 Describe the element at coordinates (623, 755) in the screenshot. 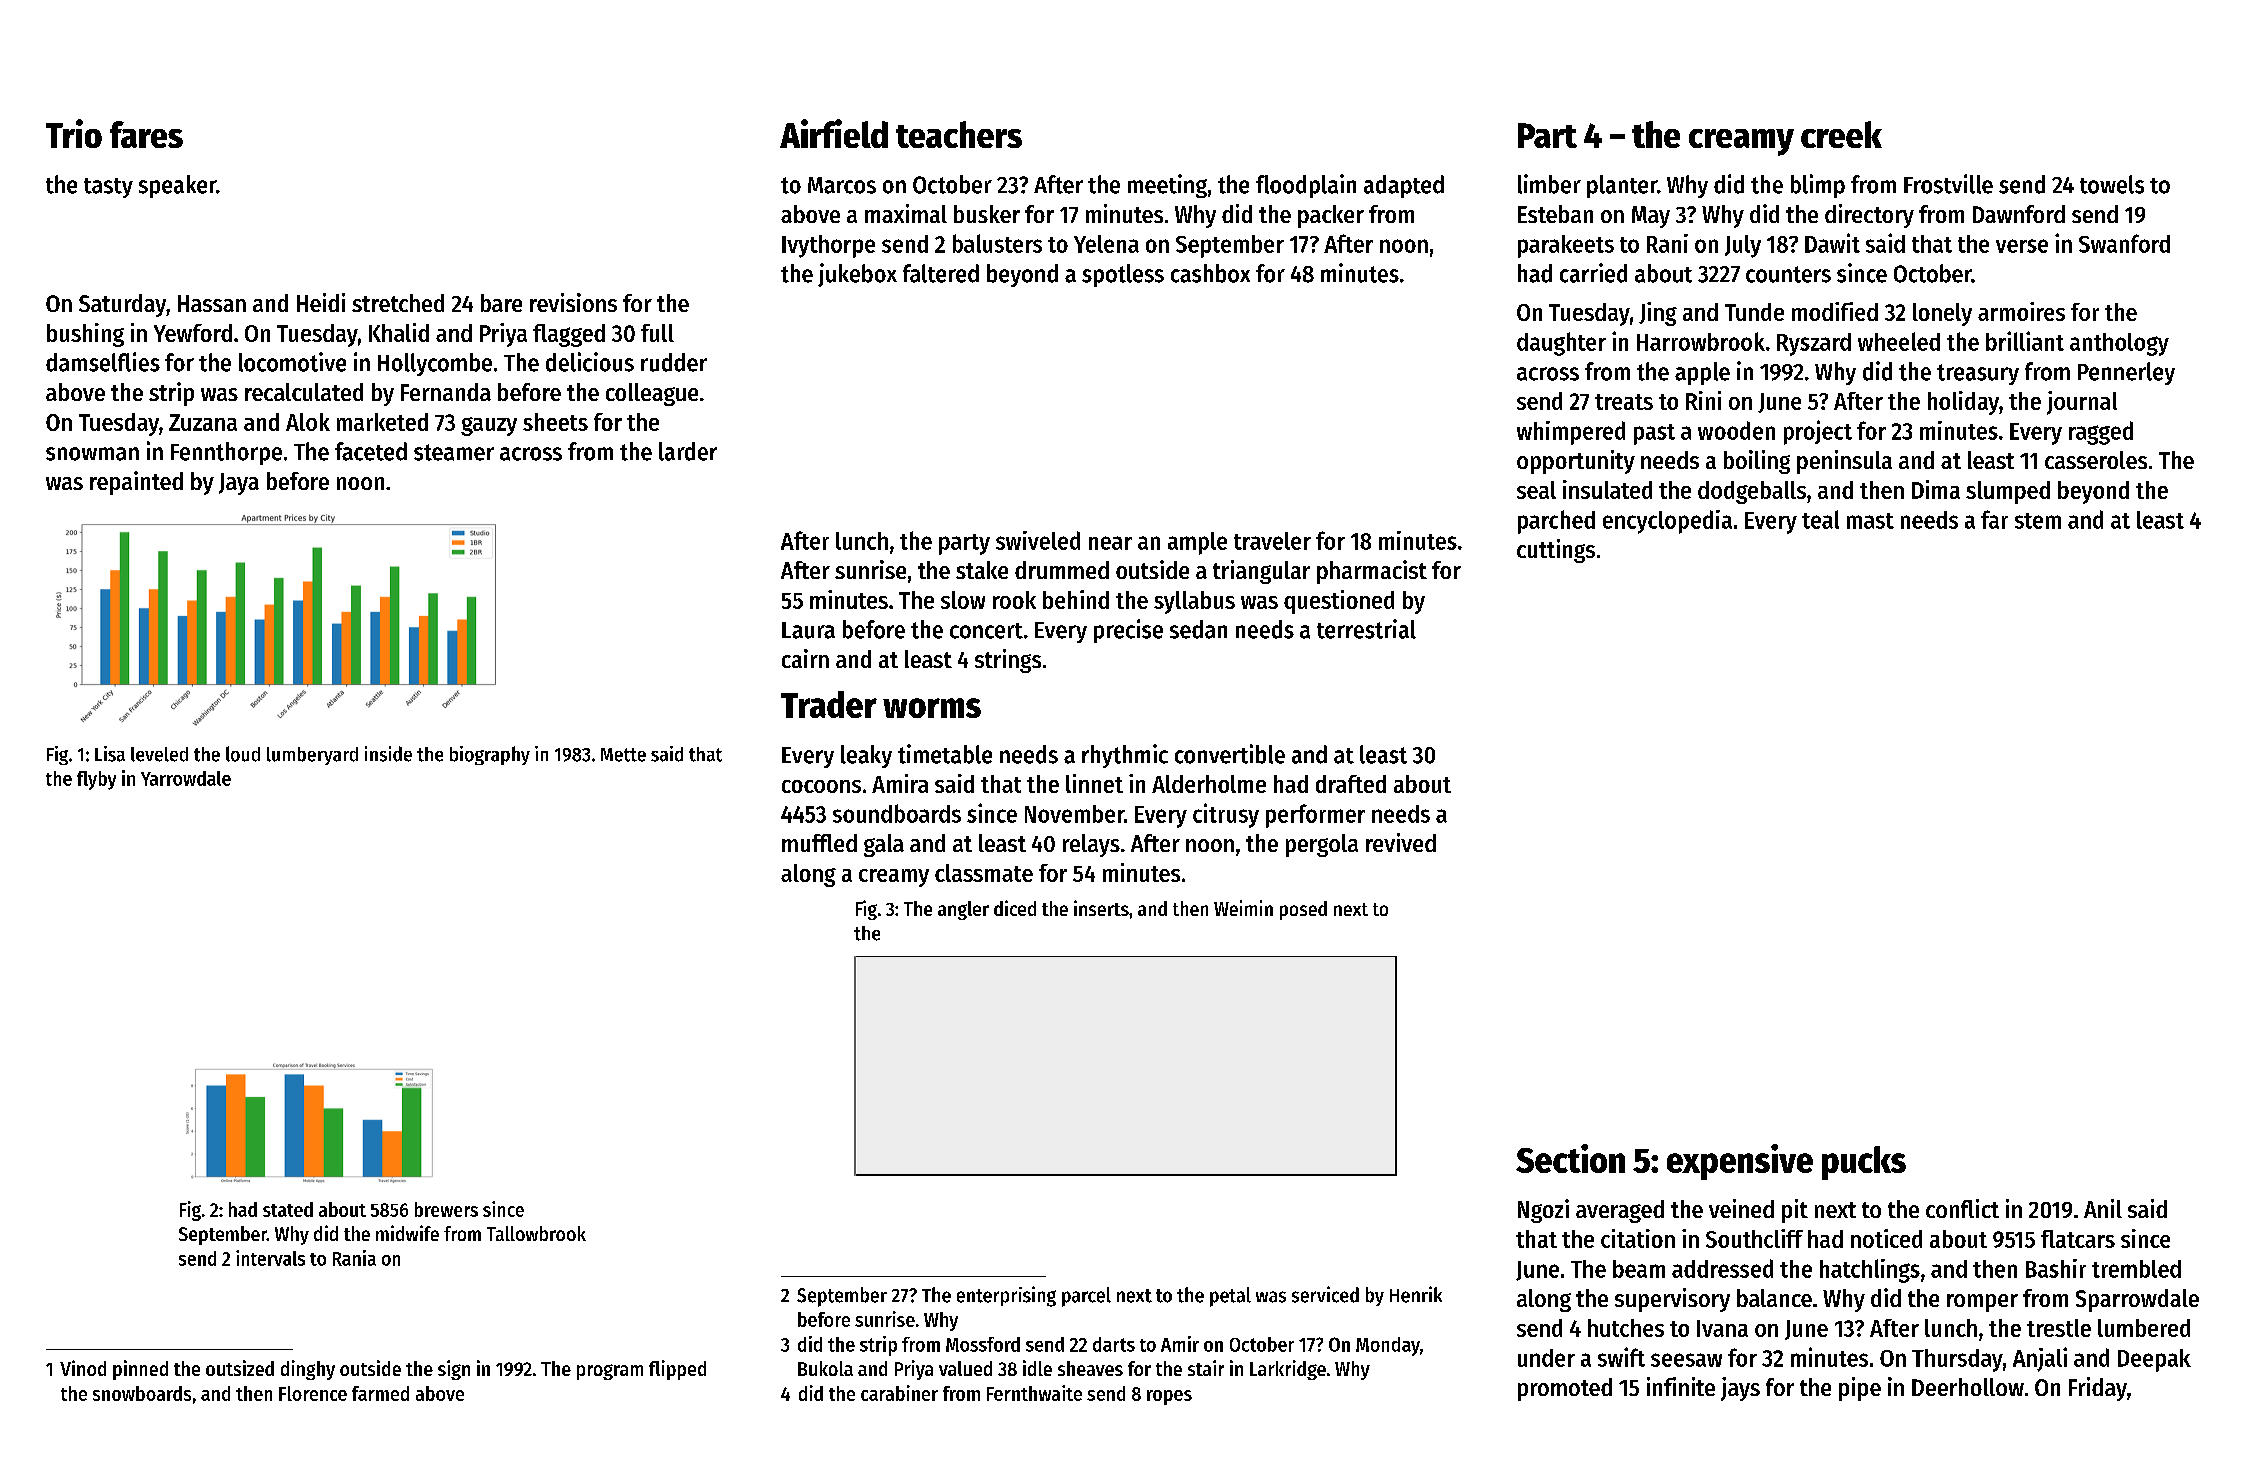

I see `Mette` at that location.
